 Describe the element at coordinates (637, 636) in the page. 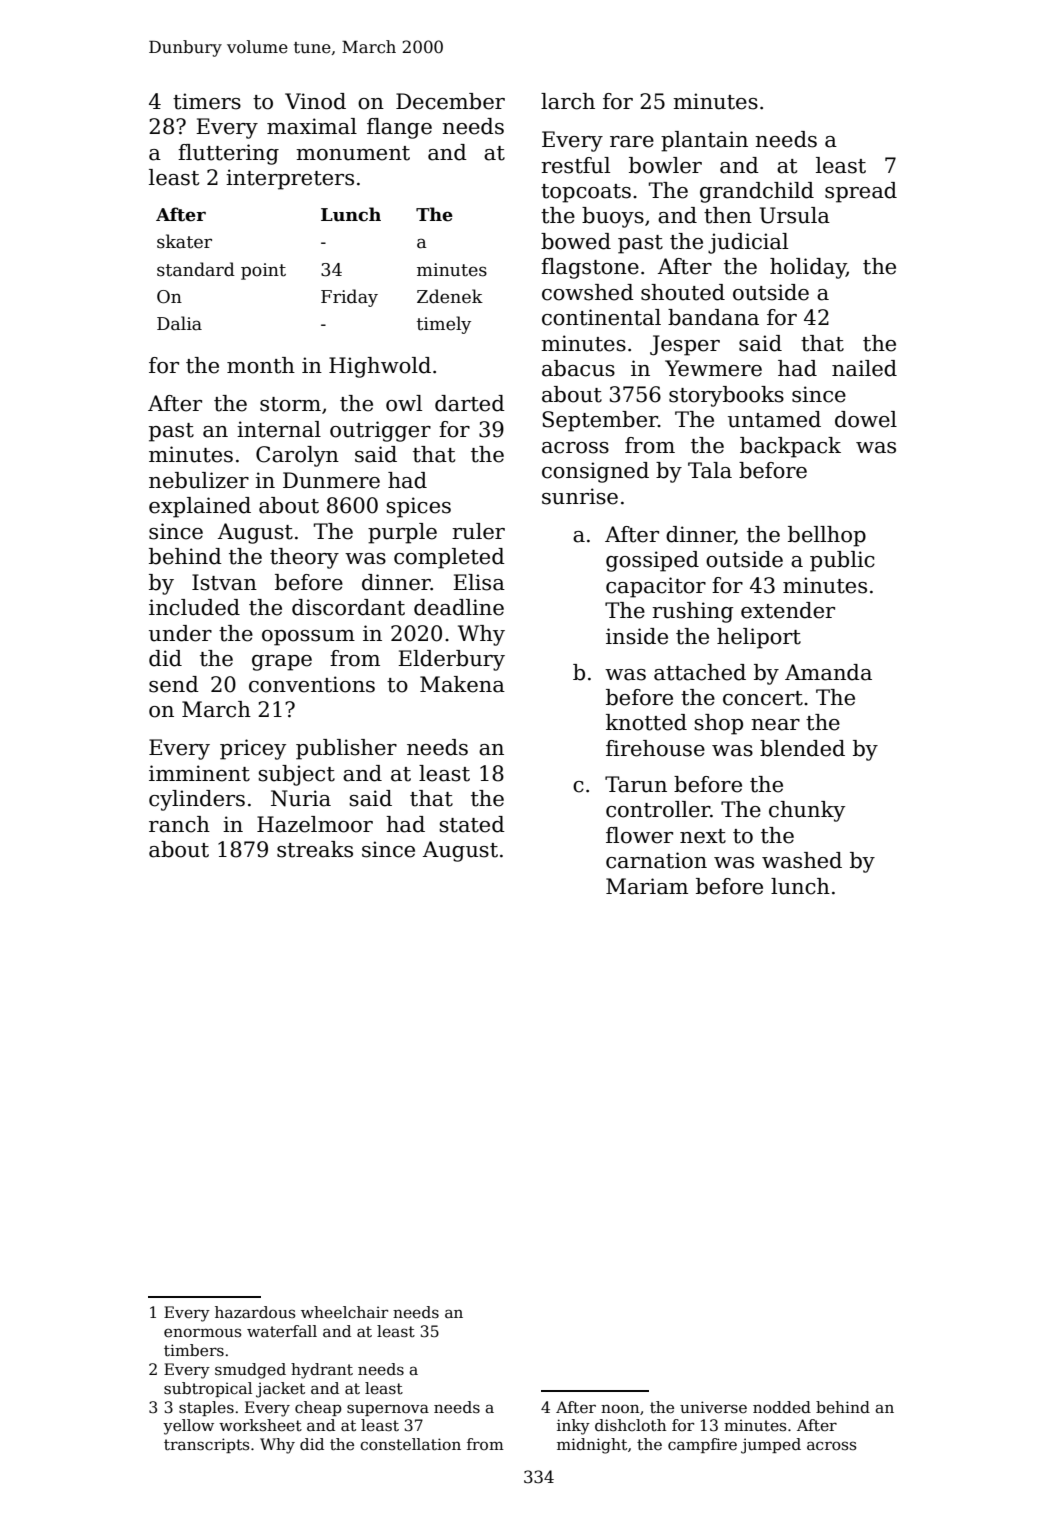

I see `inside` at that location.
